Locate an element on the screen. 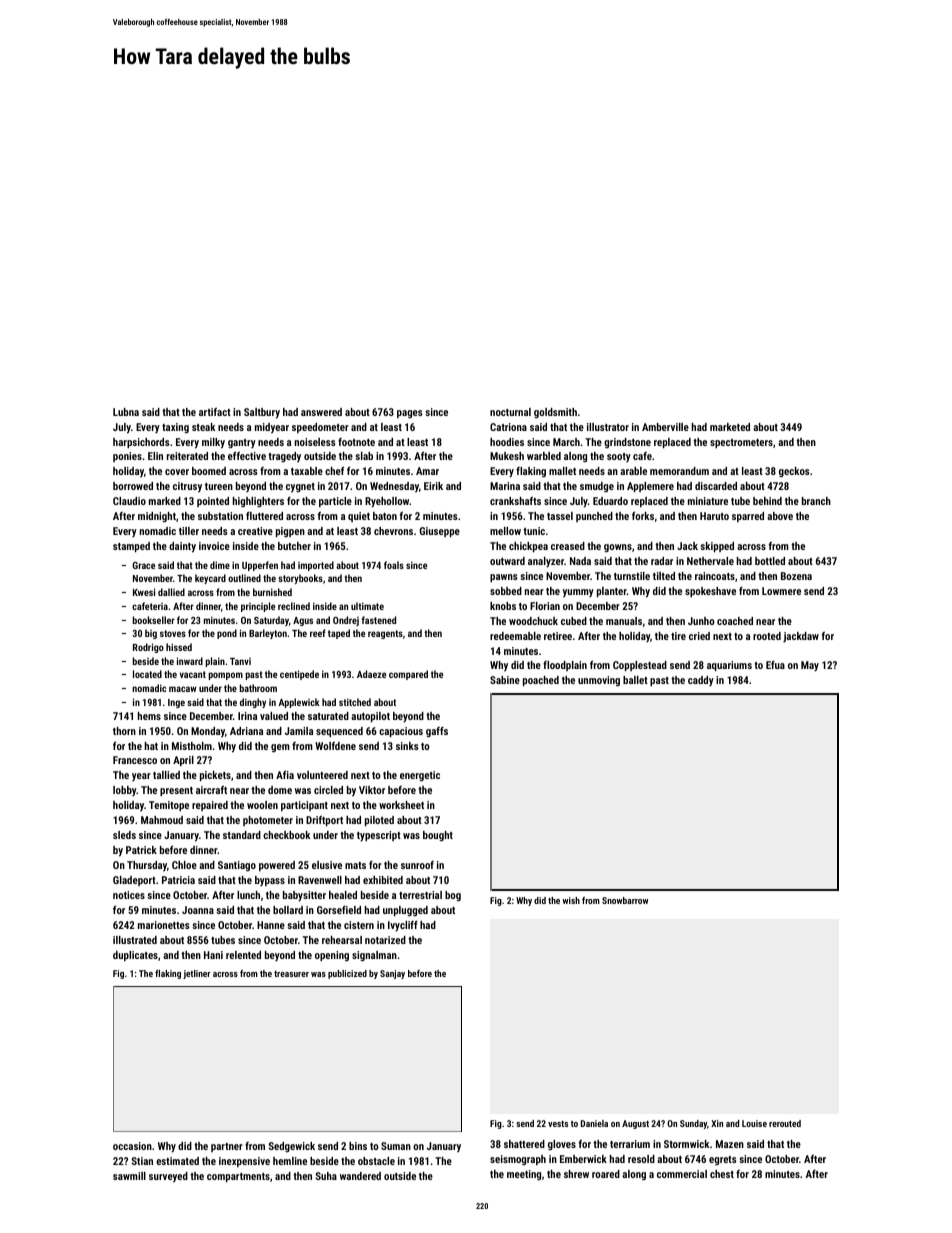 The height and width of the screenshot is (1233, 952). jetliner is located at coordinates (196, 974).
